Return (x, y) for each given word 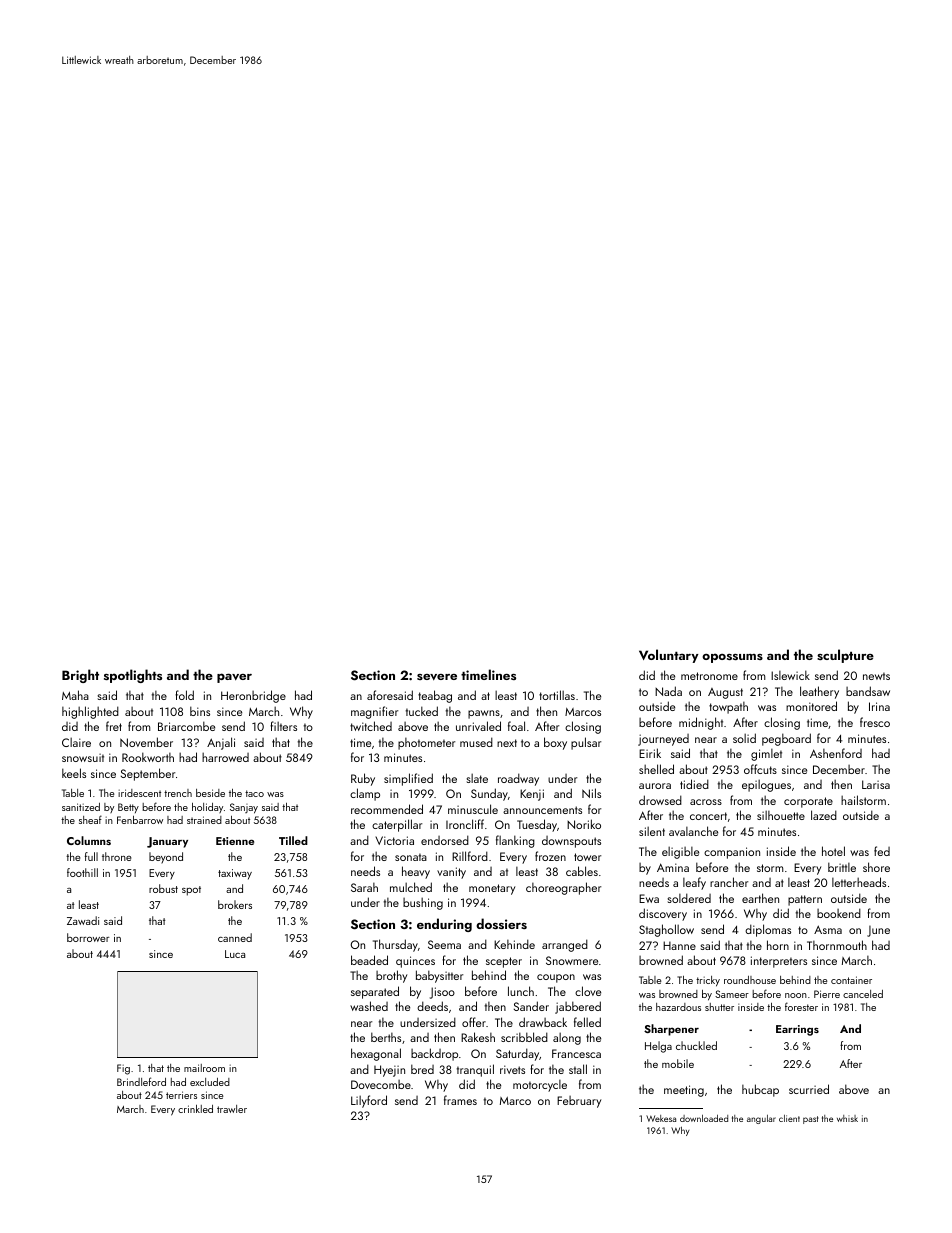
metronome (709, 676)
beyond (166, 858)
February (579, 1102)
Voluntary (669, 656)
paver (234, 678)
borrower (88, 937)
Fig (123, 1069)
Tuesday (537, 825)
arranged (565, 945)
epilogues (766, 785)
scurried (809, 1089)
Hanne (679, 945)
